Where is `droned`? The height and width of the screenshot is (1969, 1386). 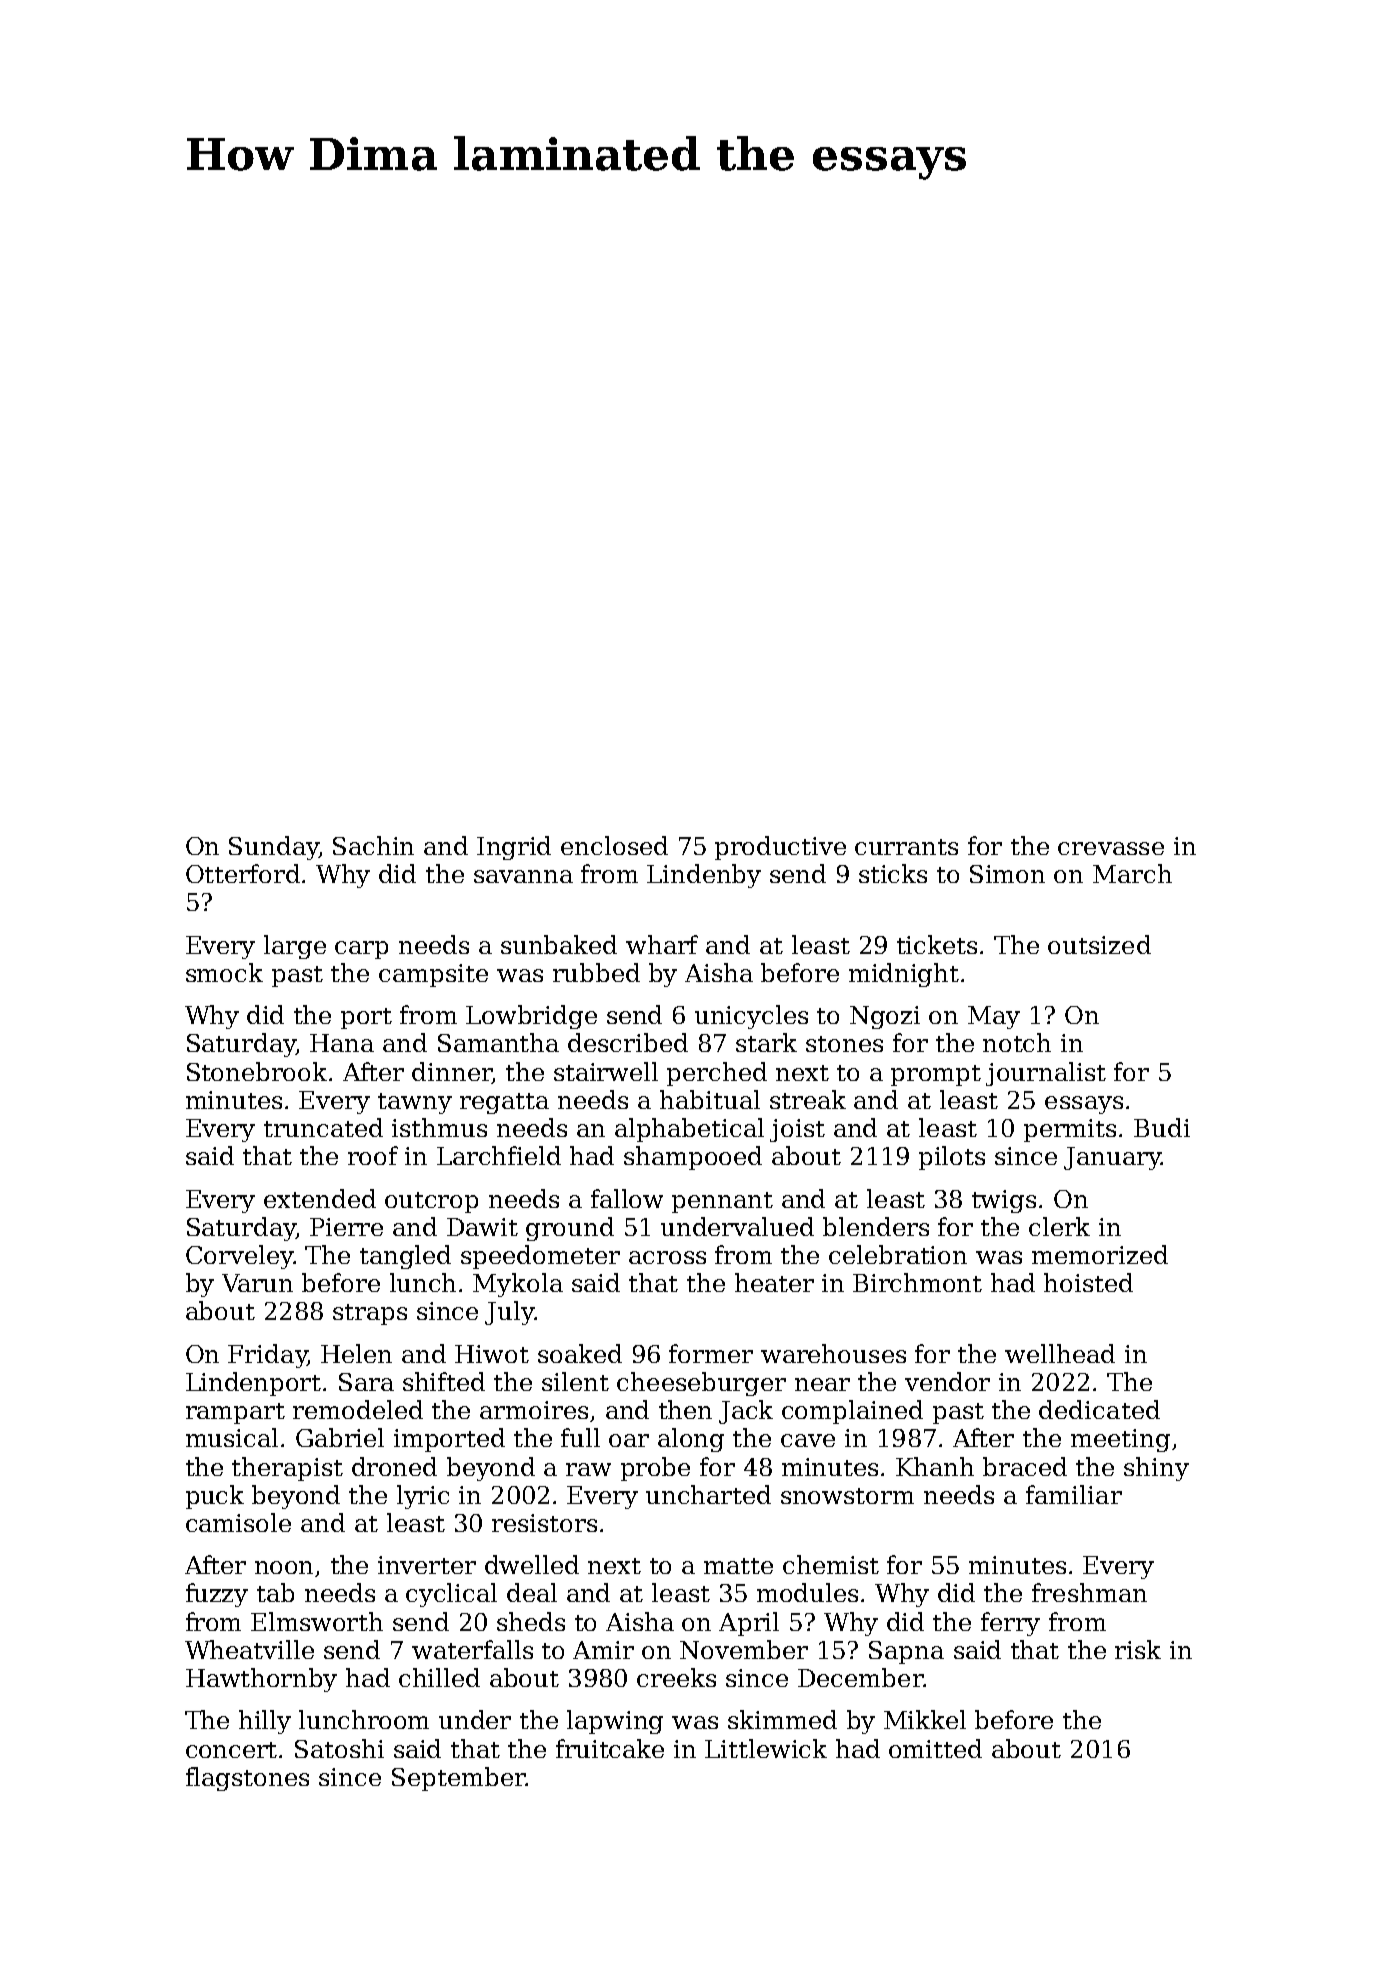 droned is located at coordinates (394, 1466).
